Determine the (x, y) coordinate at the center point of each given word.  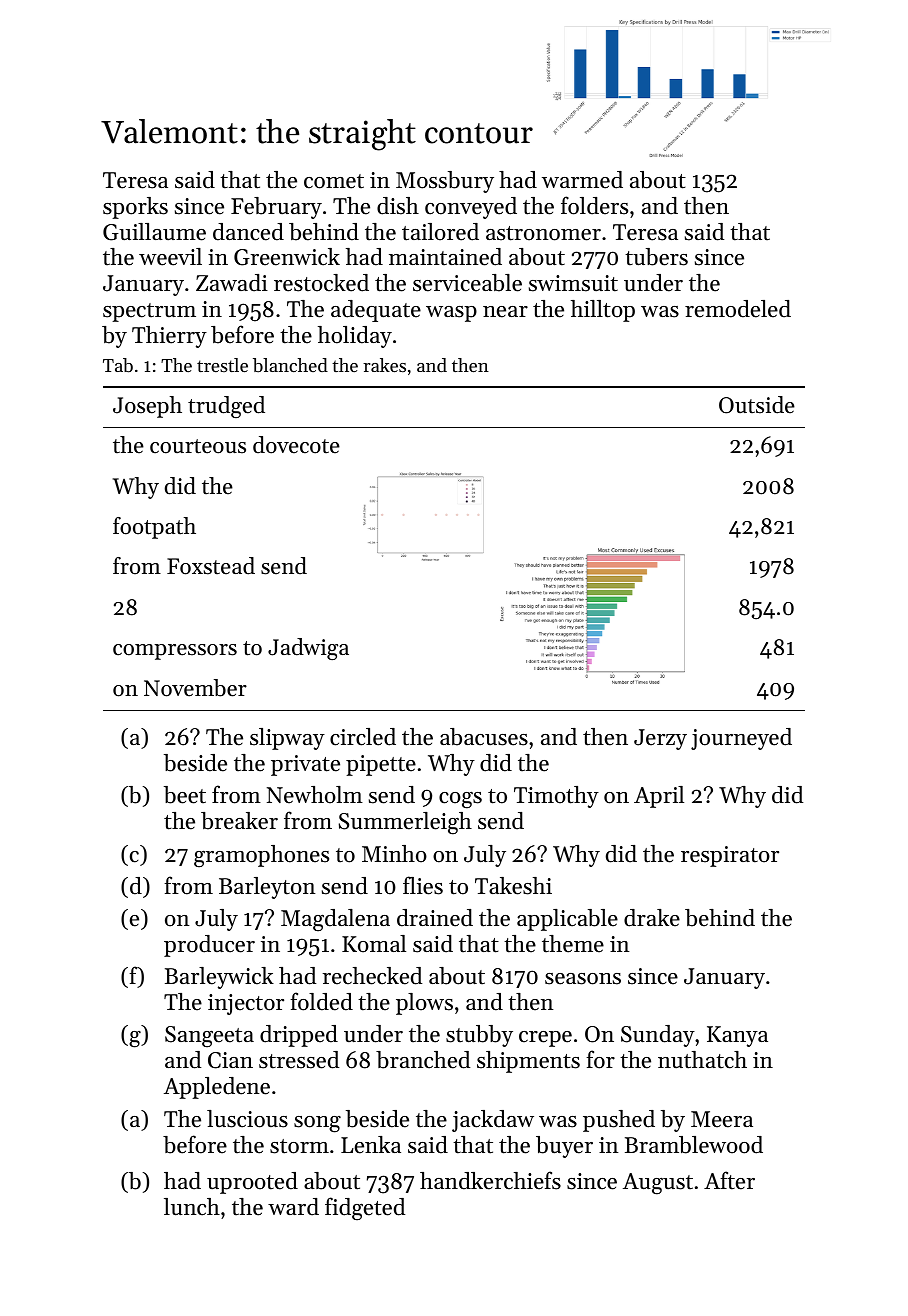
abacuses (484, 737)
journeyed (741, 739)
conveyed (471, 208)
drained (435, 918)
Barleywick (219, 978)
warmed (582, 180)
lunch (192, 1207)
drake (652, 918)
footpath (154, 528)
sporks (135, 208)
